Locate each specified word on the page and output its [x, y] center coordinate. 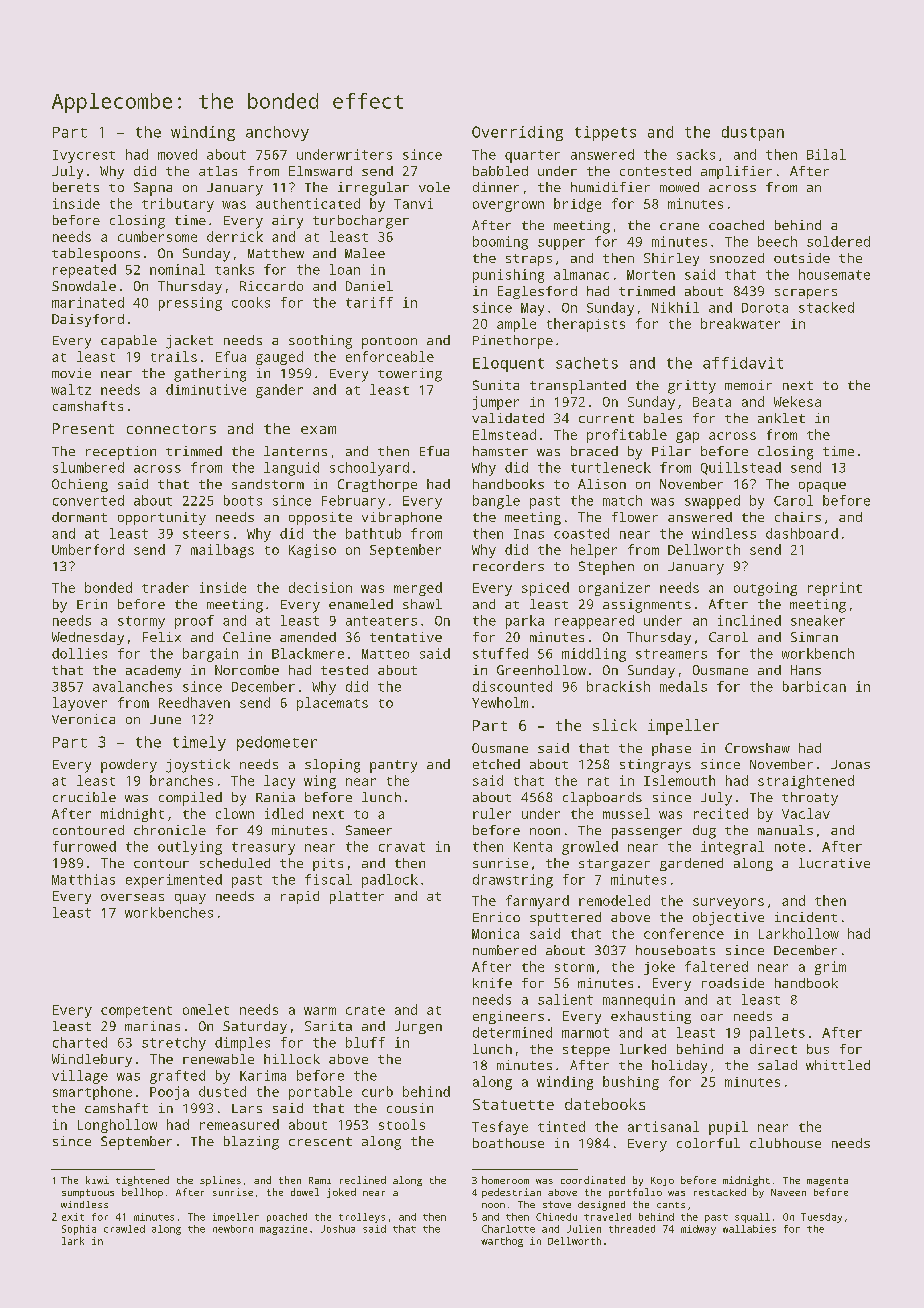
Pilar [671, 451]
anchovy [277, 133]
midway [698, 1230]
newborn [233, 1229]
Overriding [517, 133]
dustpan [753, 133]
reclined [363, 1180]
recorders [508, 566]
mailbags [222, 551]
